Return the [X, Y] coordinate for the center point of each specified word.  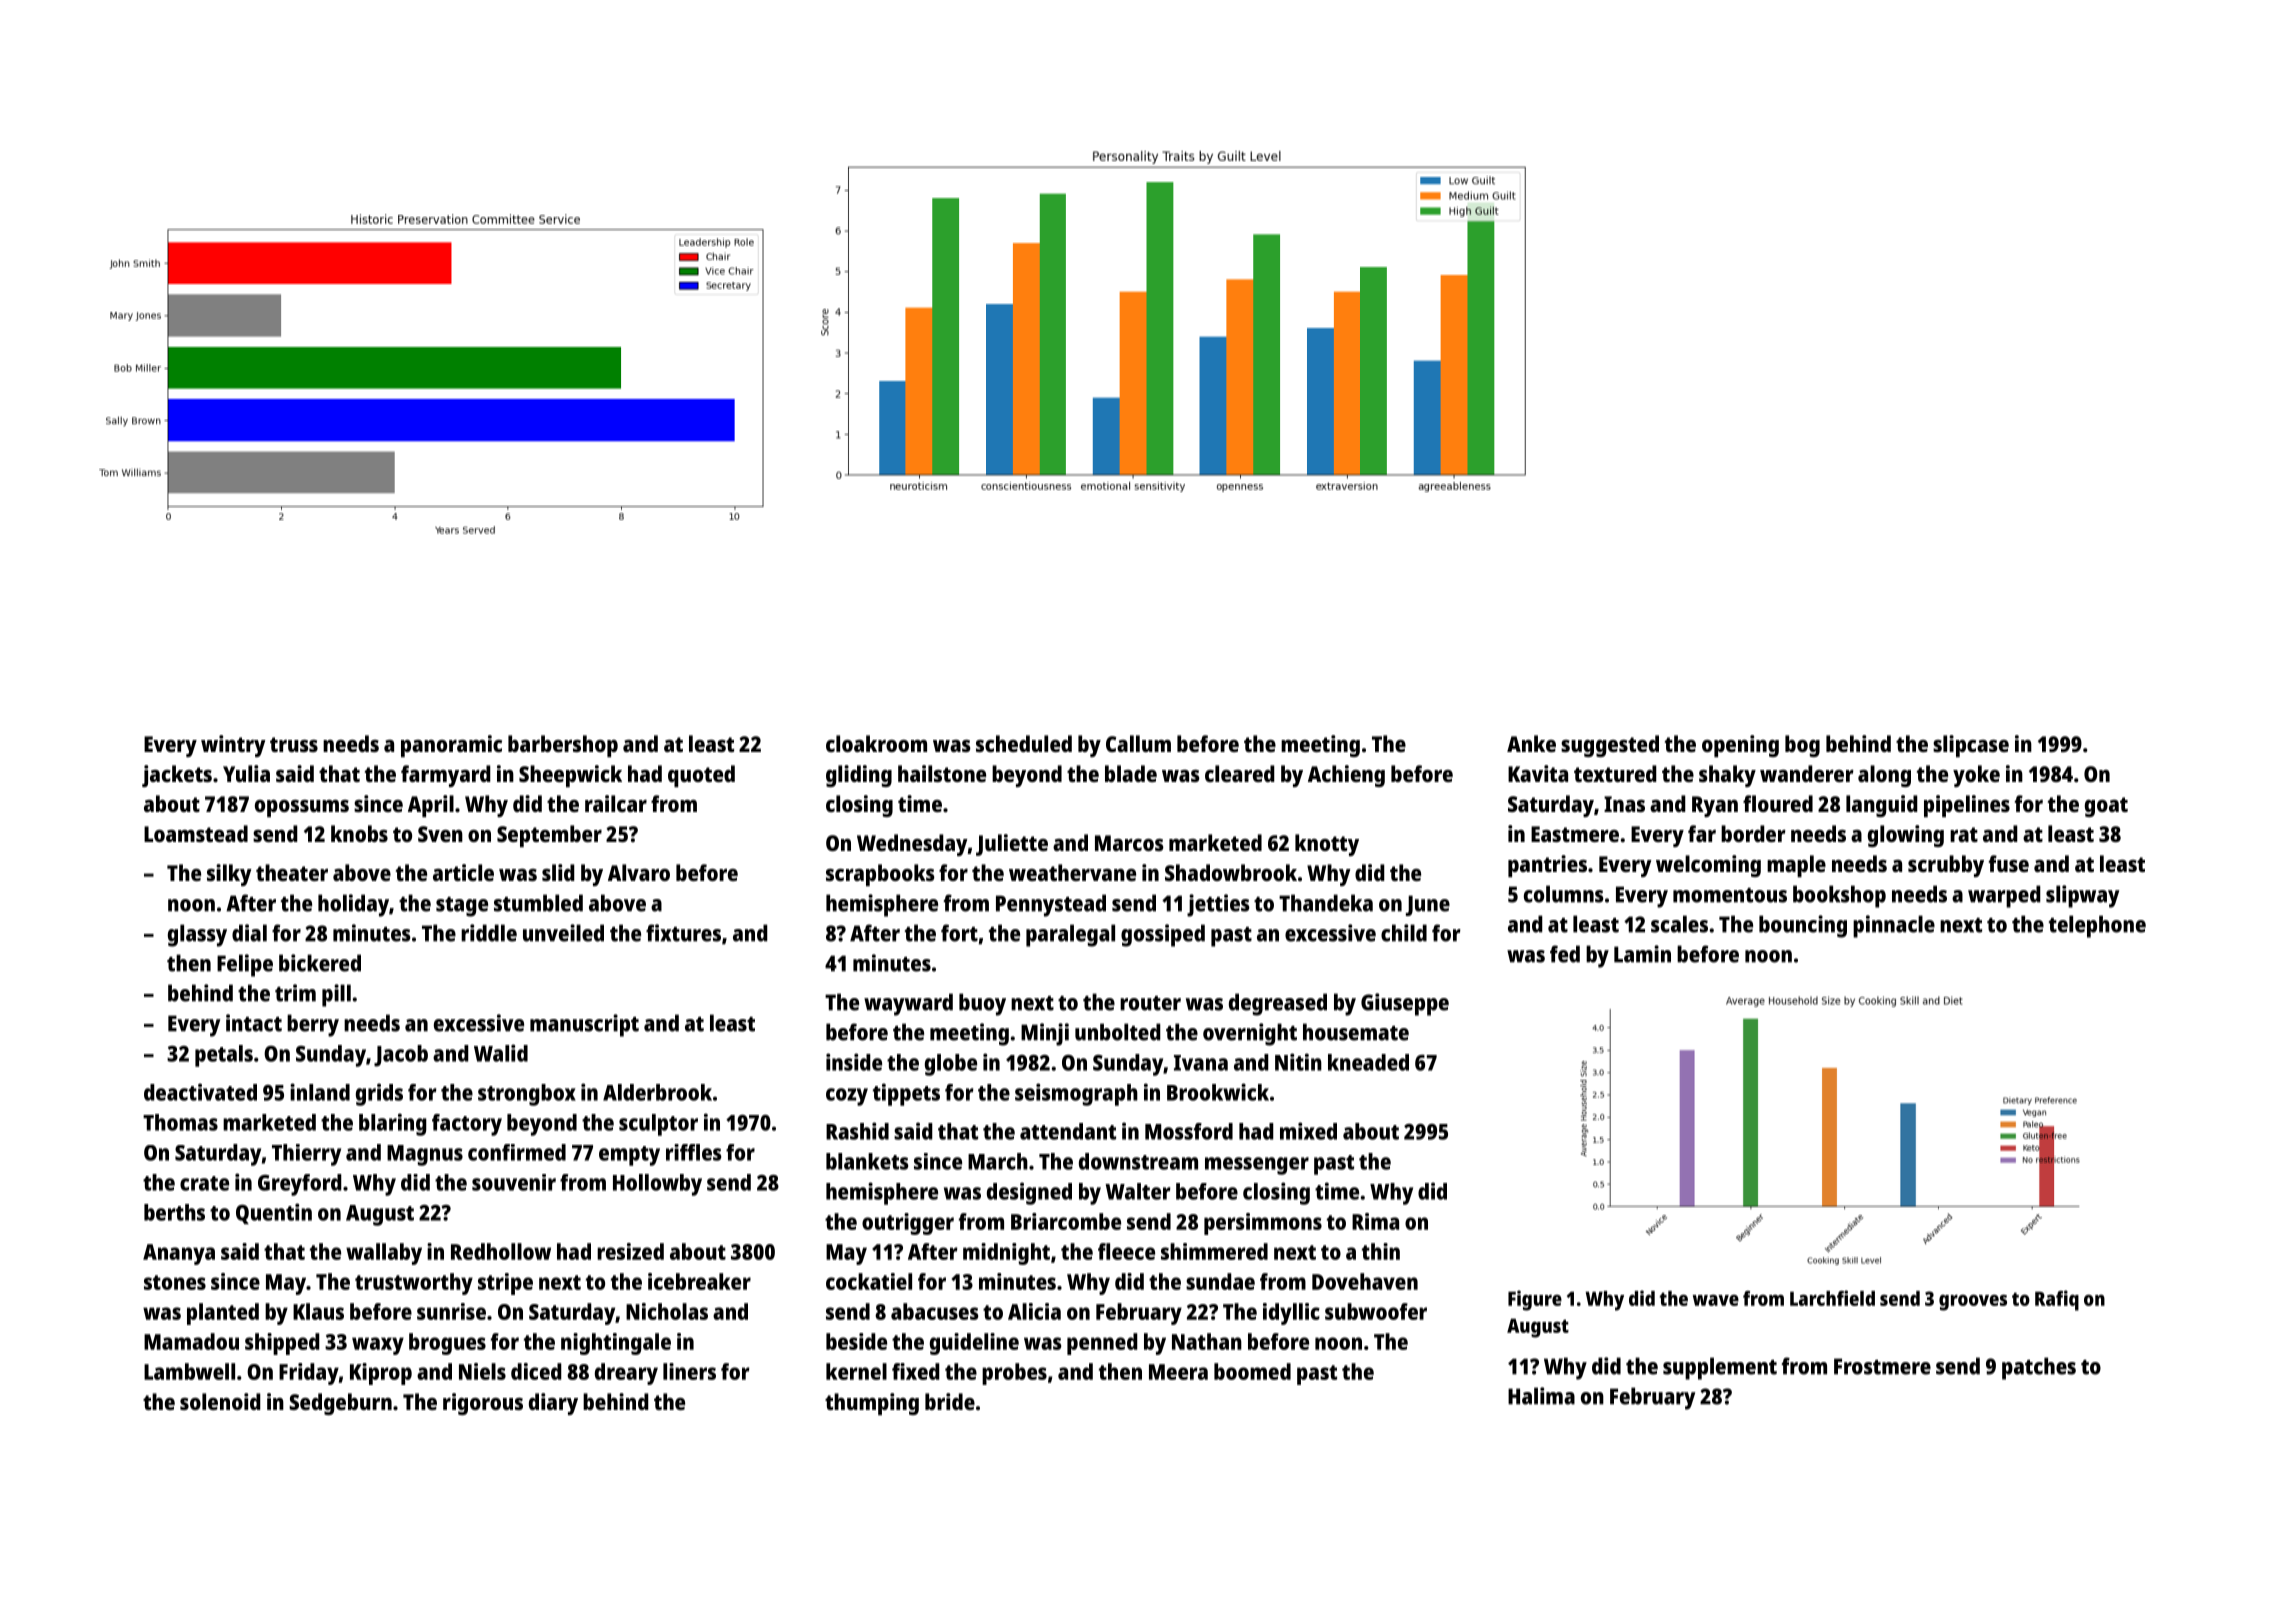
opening [1740, 746]
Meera [1178, 1372]
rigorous [483, 1404]
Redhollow [501, 1251]
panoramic [451, 746]
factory [467, 1125]
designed [1029, 1193]
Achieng [1346, 776]
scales [1679, 924]
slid [558, 872]
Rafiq [2057, 1300]
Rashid [857, 1131]
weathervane [1072, 872]
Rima [1375, 1221]
